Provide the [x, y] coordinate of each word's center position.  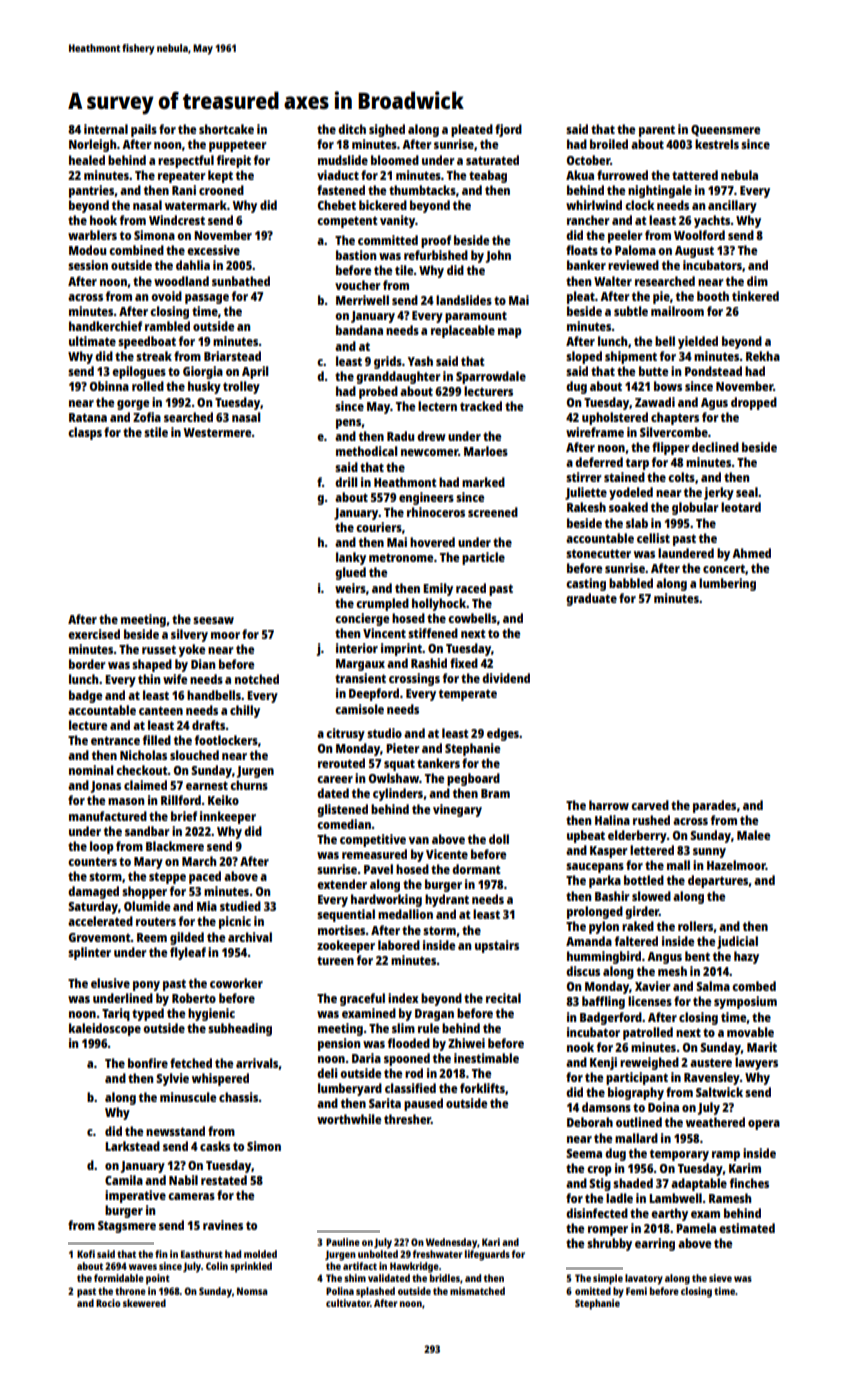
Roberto [194, 998]
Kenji [603, 1063]
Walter [613, 281]
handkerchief [105, 326]
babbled [631, 583]
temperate [468, 695]
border [87, 664]
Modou [87, 250]
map [510, 333]
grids [388, 362]
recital [503, 998]
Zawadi [655, 402]
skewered [144, 1303]
